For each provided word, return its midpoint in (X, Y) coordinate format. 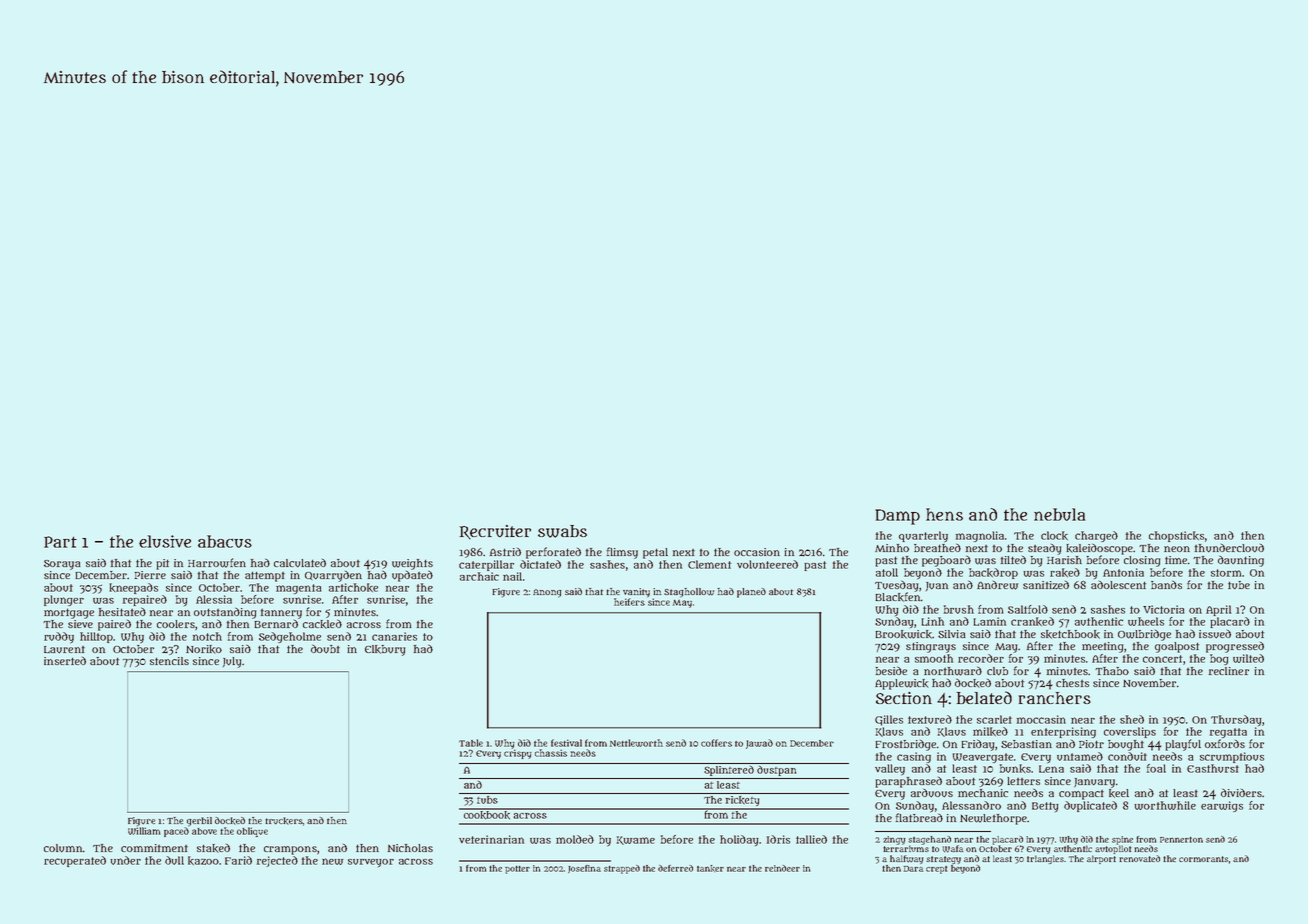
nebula (1059, 514)
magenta (298, 589)
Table (471, 743)
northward (953, 671)
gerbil (199, 822)
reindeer (782, 868)
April (1218, 610)
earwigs (1222, 806)
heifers (629, 602)
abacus (225, 541)
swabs (562, 531)
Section (904, 698)
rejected (277, 861)
